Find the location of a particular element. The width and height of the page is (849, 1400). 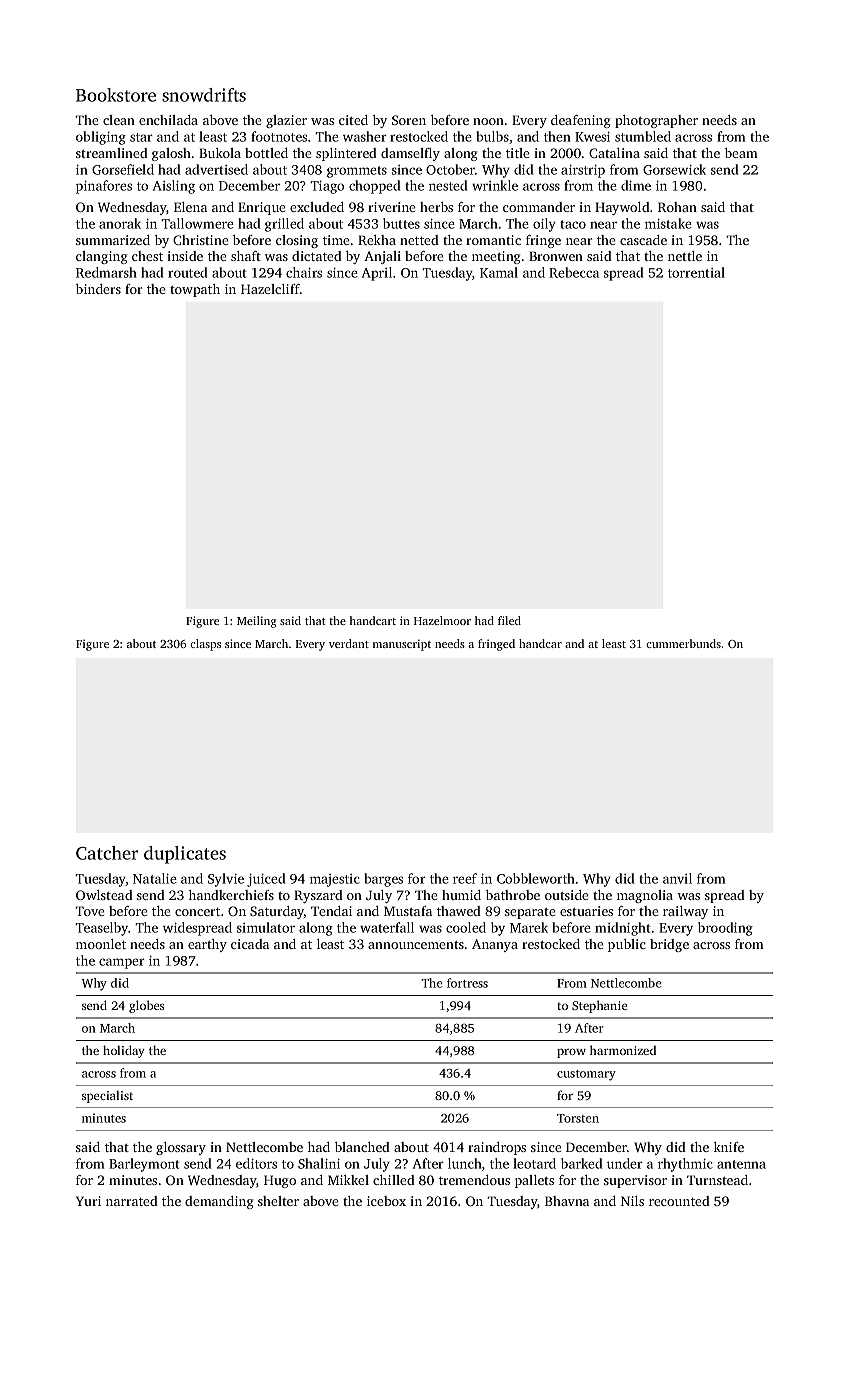

towpath is located at coordinates (195, 290).
